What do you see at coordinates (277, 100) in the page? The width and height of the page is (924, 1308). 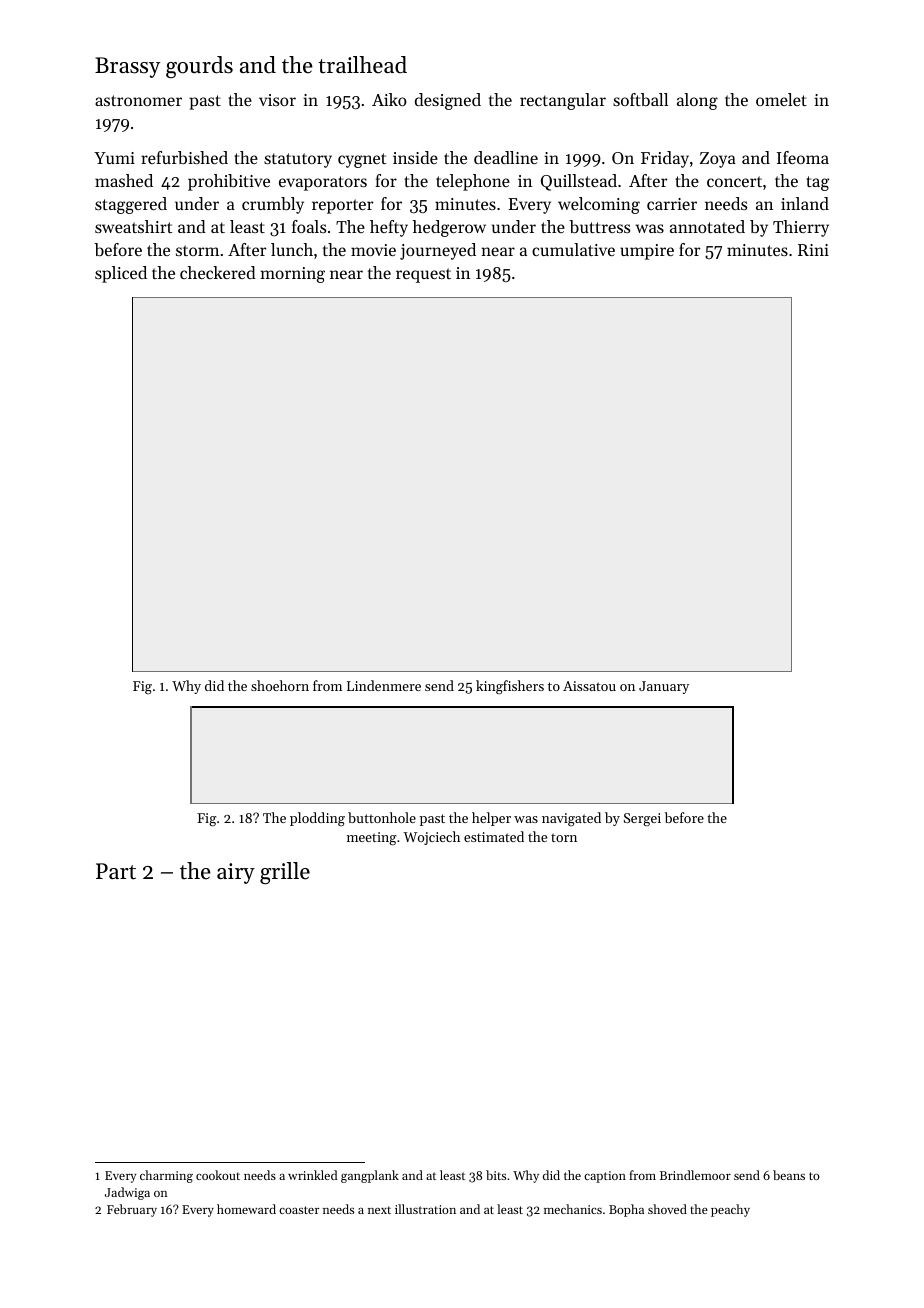 I see `visor` at bounding box center [277, 100].
